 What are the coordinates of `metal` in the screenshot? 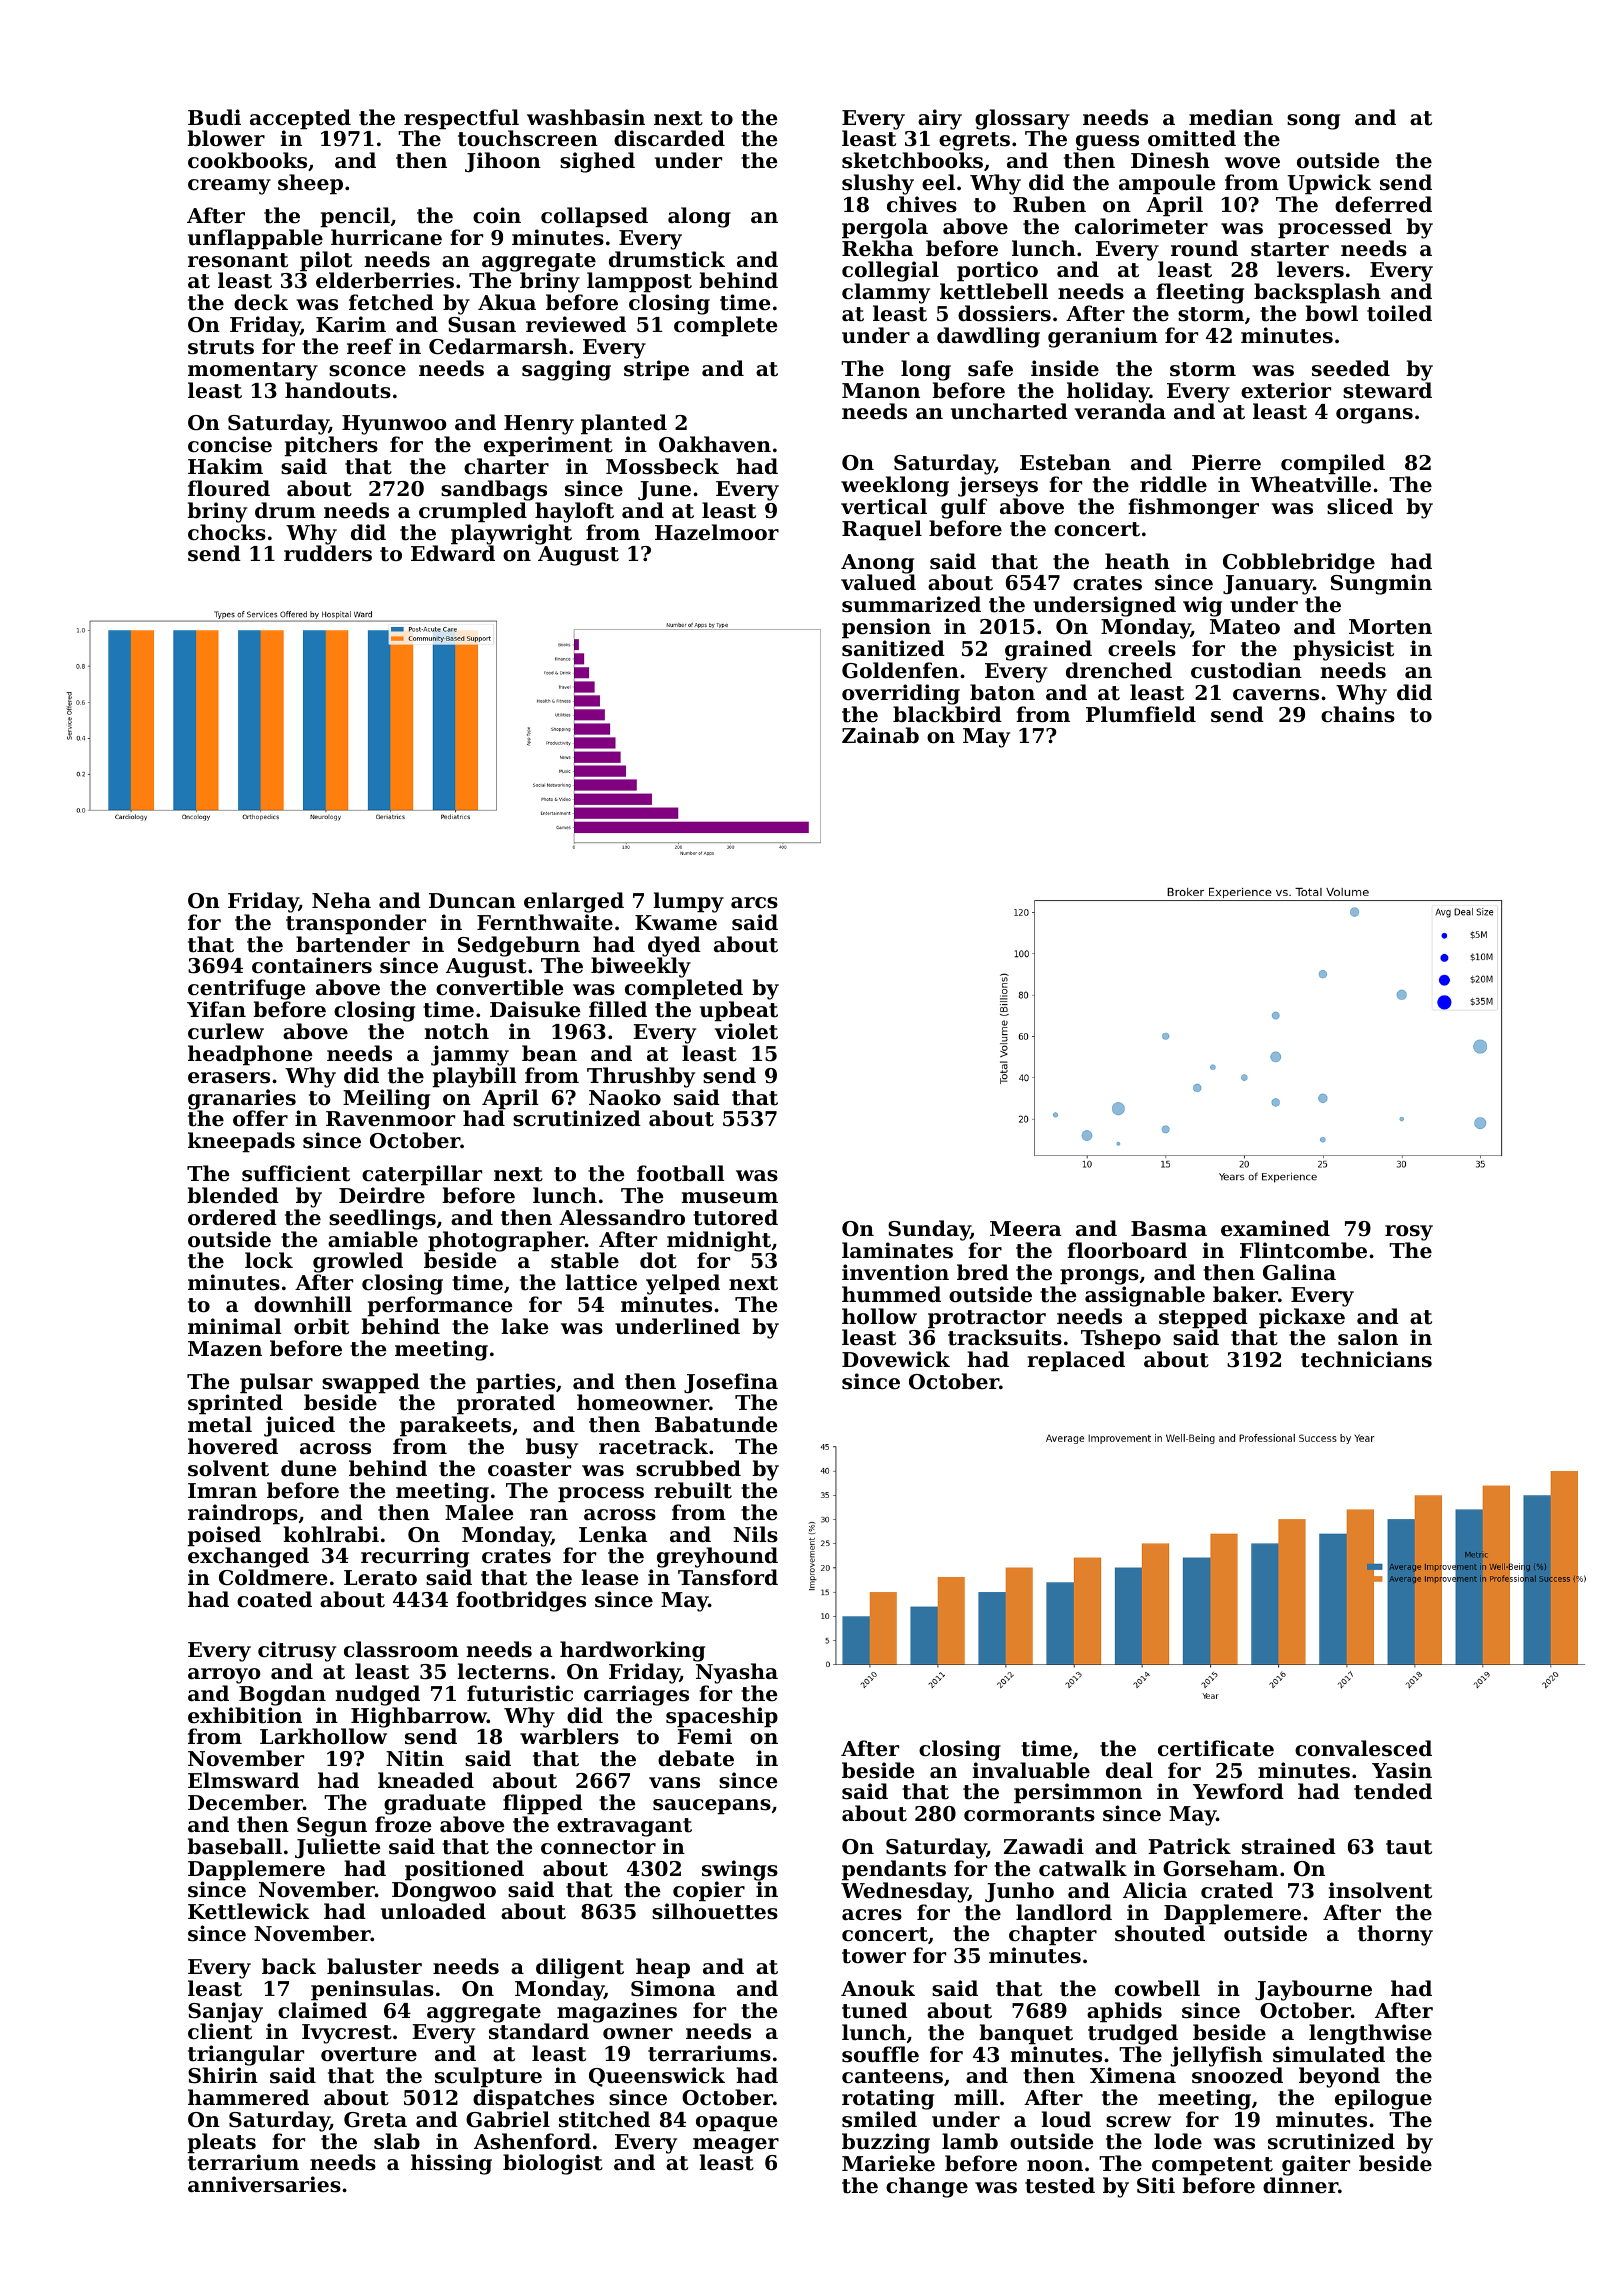 It's located at (220, 1424).
